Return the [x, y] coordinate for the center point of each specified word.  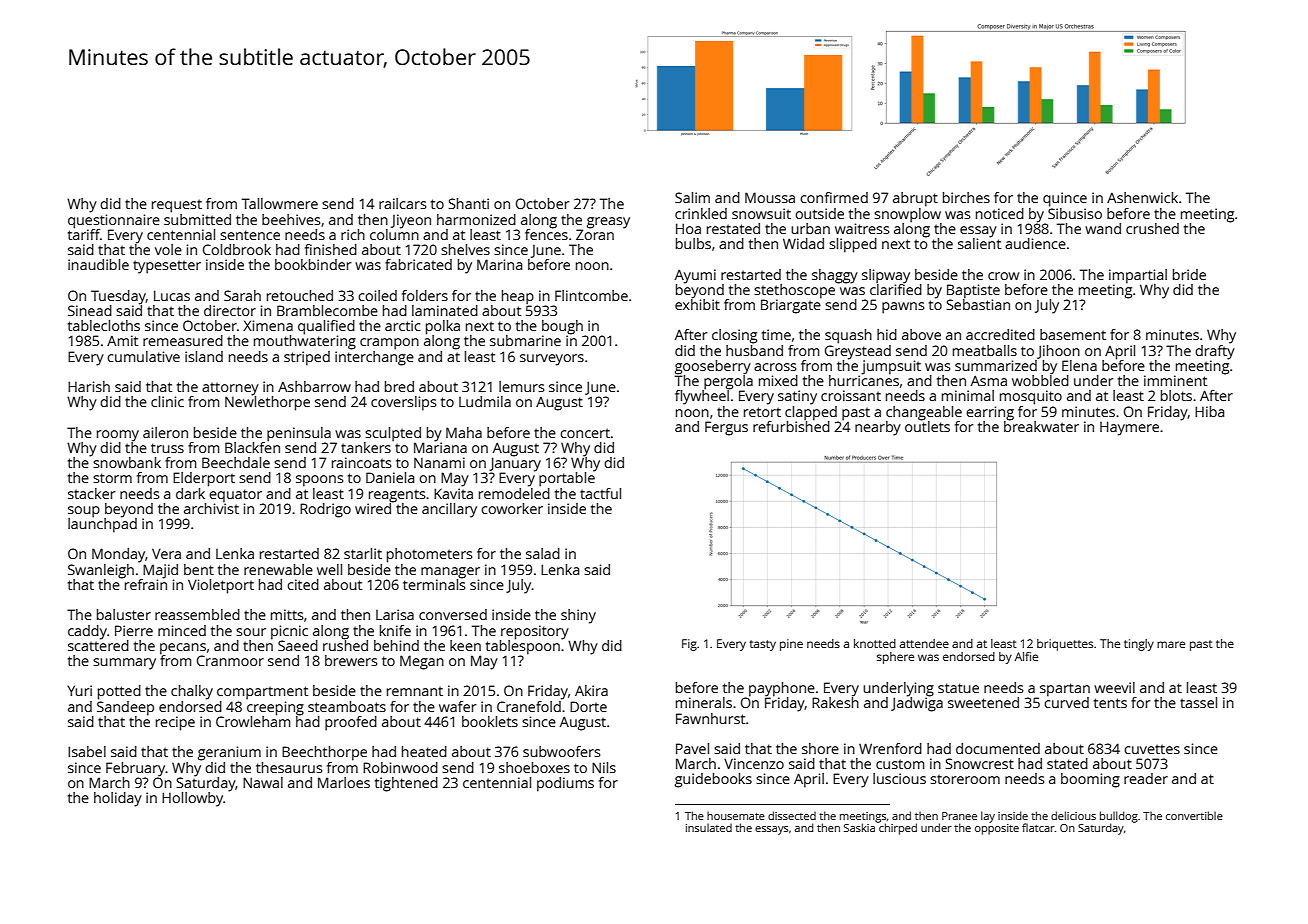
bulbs [693, 243]
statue [958, 688]
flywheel [702, 397]
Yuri [79, 690]
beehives [291, 219]
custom [900, 764]
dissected [792, 815]
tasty [762, 645]
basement [1073, 334]
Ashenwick [1142, 197]
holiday [118, 799]
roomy [118, 436]
